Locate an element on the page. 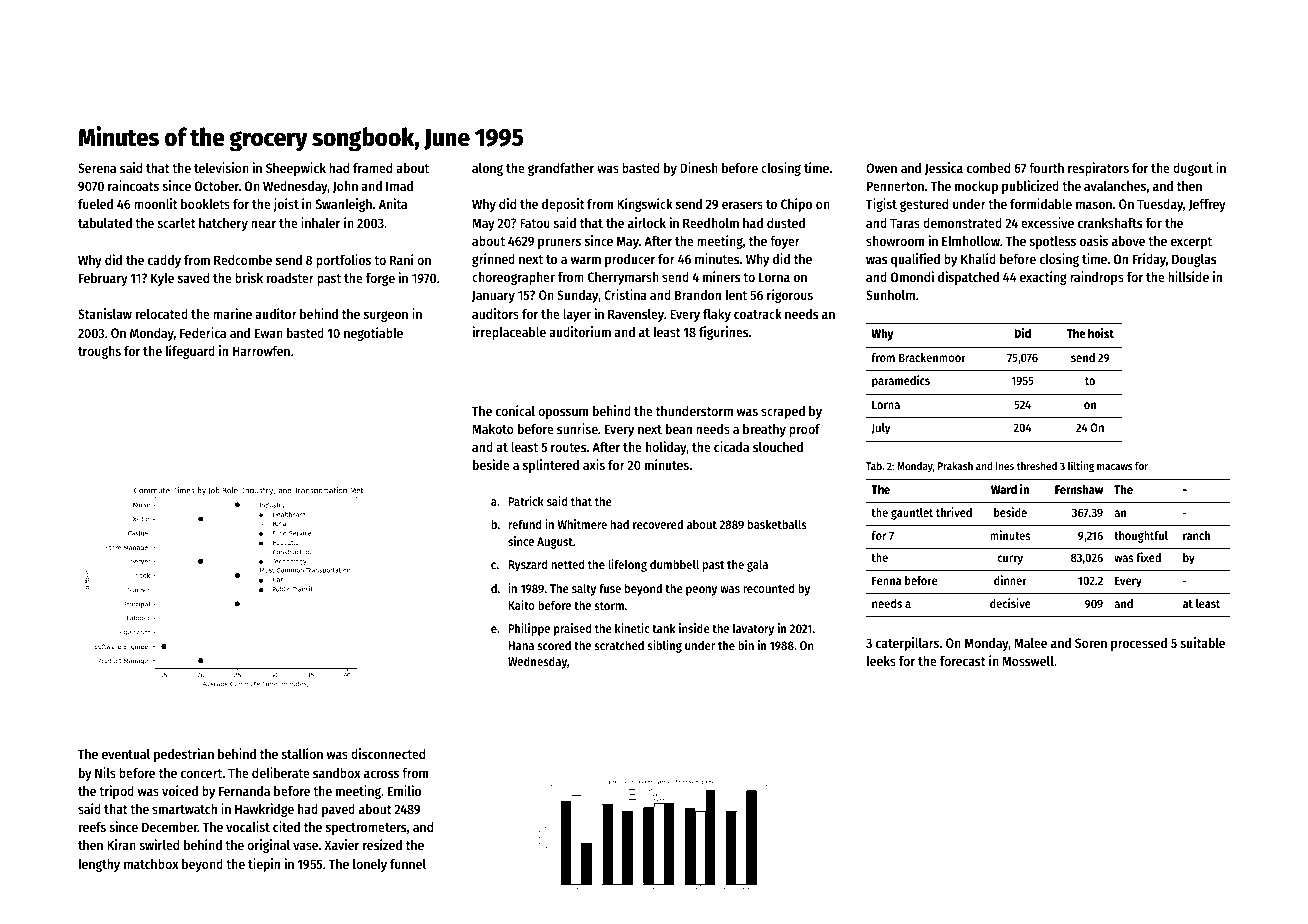  sibling is located at coordinates (664, 646).
